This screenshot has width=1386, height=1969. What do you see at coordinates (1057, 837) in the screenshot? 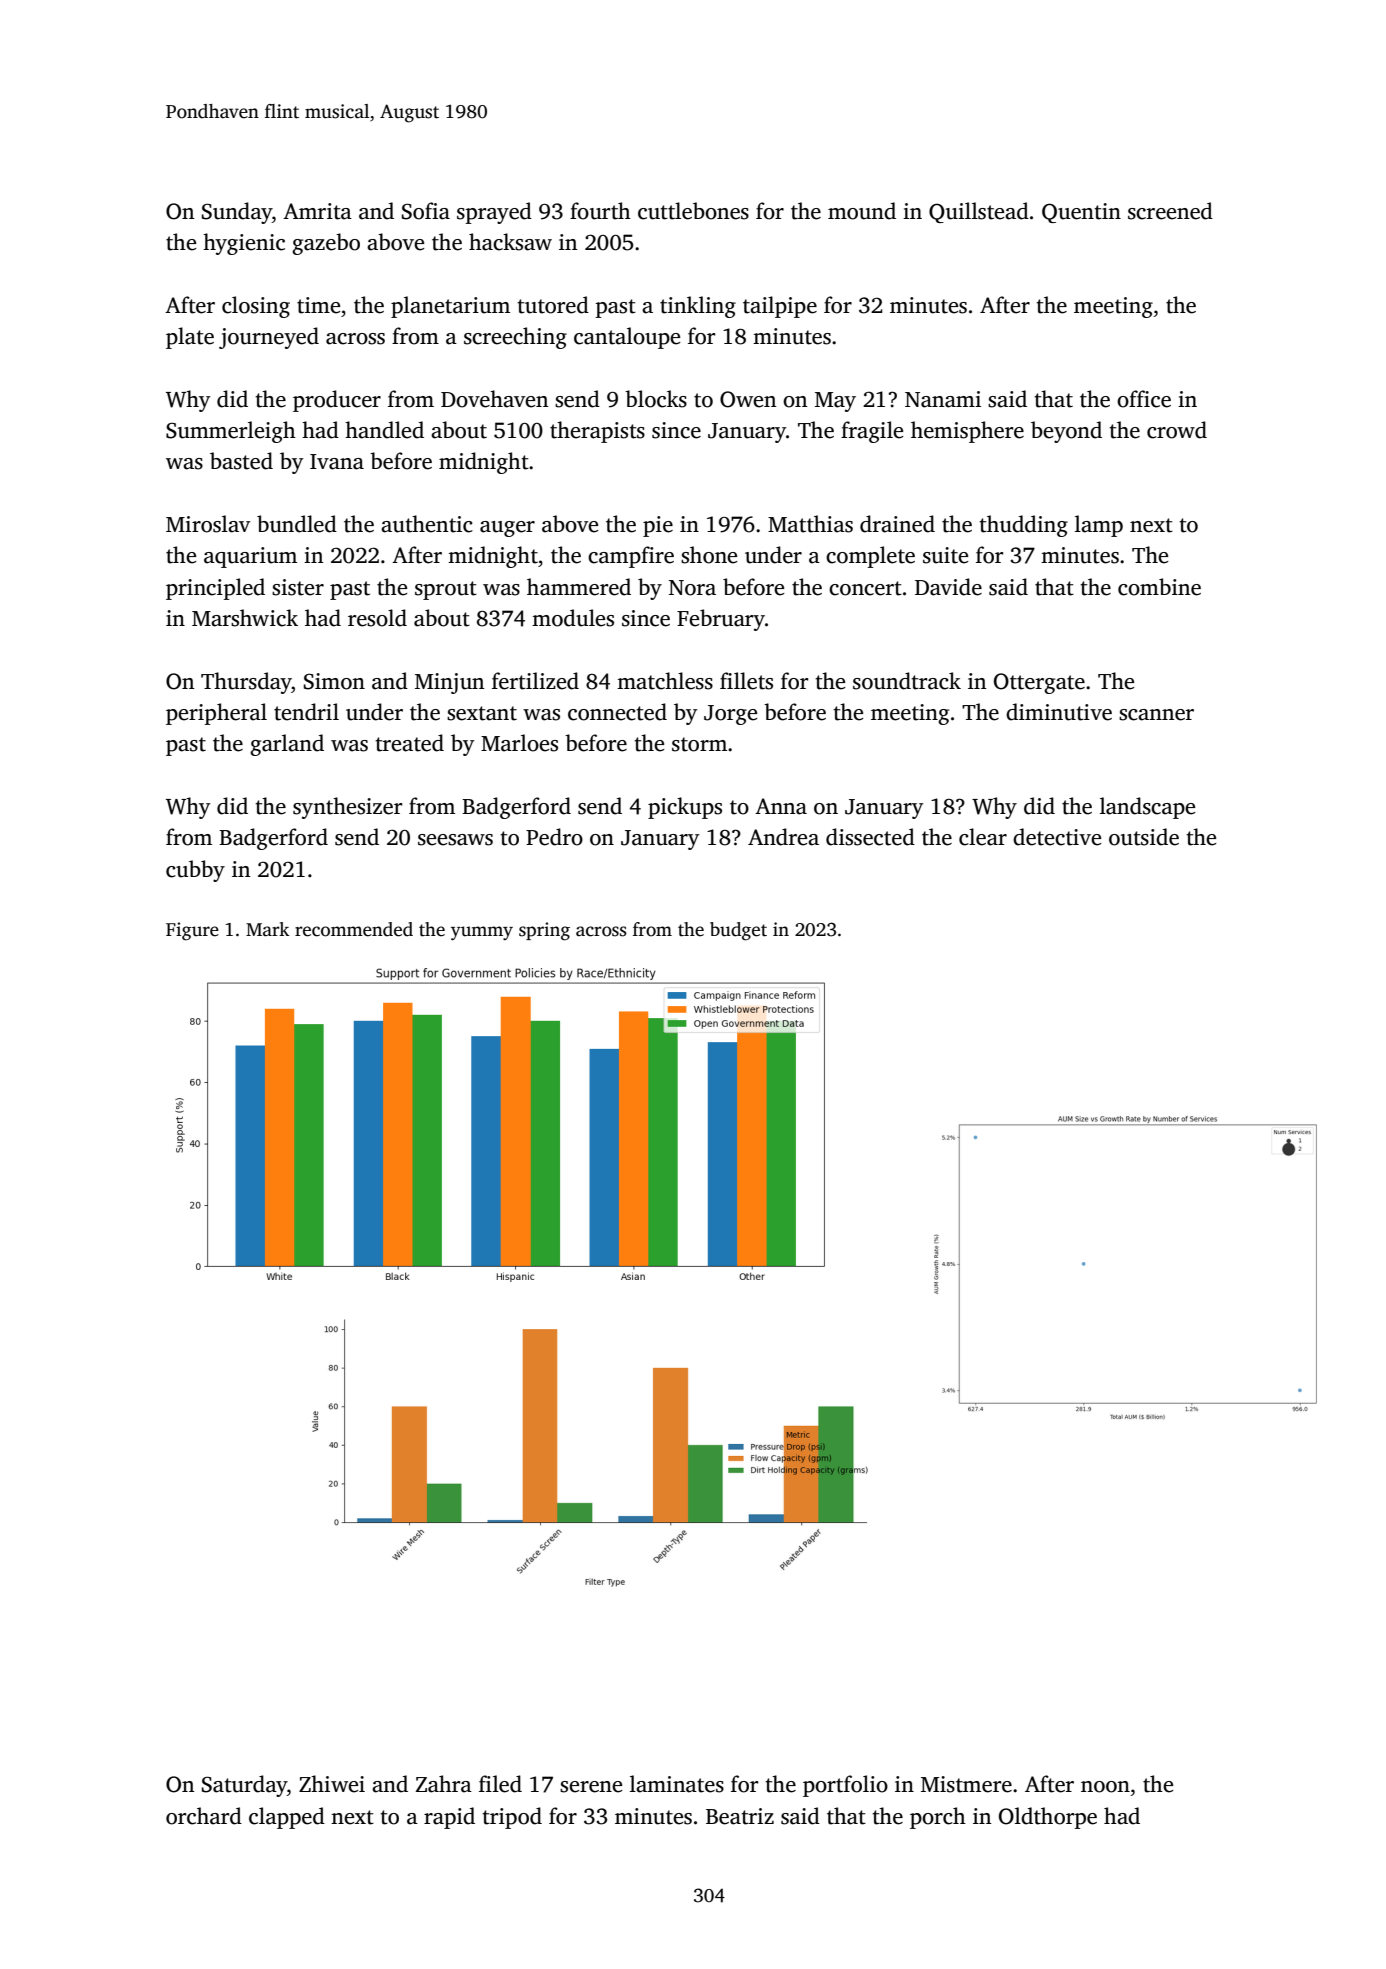
I see `detective` at bounding box center [1057, 837].
